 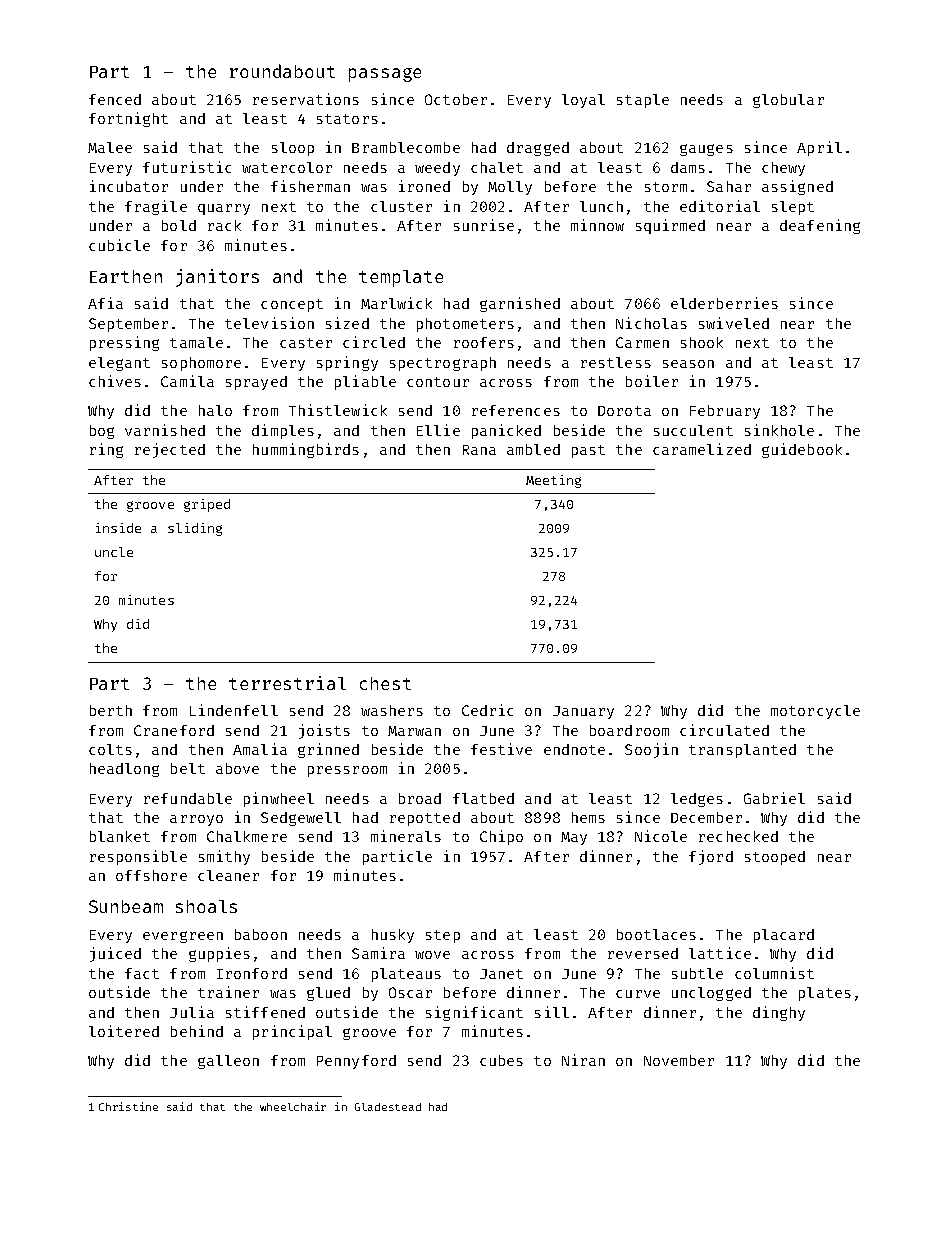 I want to click on fortnight, so click(x=128, y=119).
